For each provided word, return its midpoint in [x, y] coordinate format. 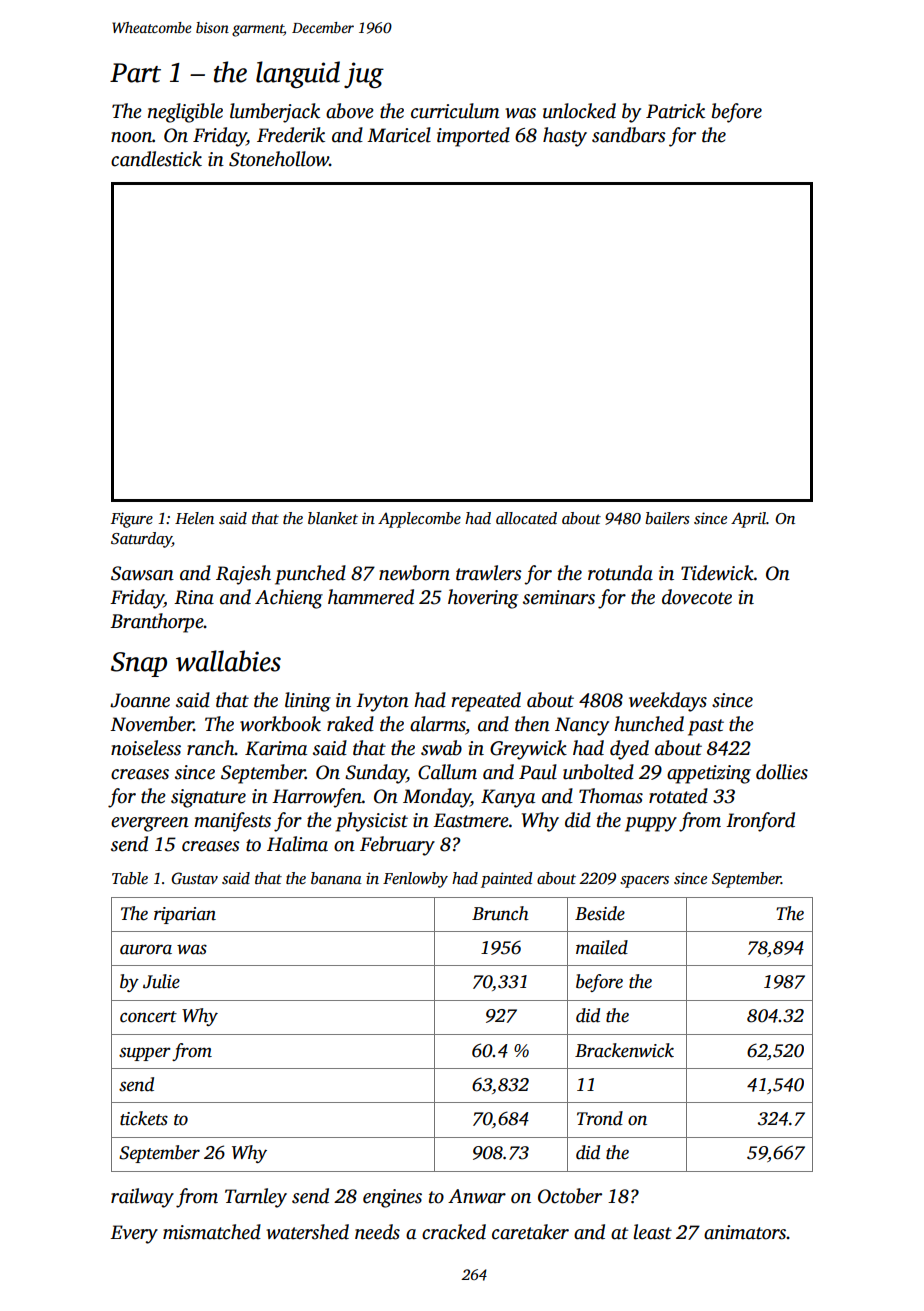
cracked [454, 1232]
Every [134, 1234]
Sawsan [142, 573]
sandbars [629, 135]
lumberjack [275, 113]
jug [364, 75]
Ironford [760, 822]
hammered [371, 597]
